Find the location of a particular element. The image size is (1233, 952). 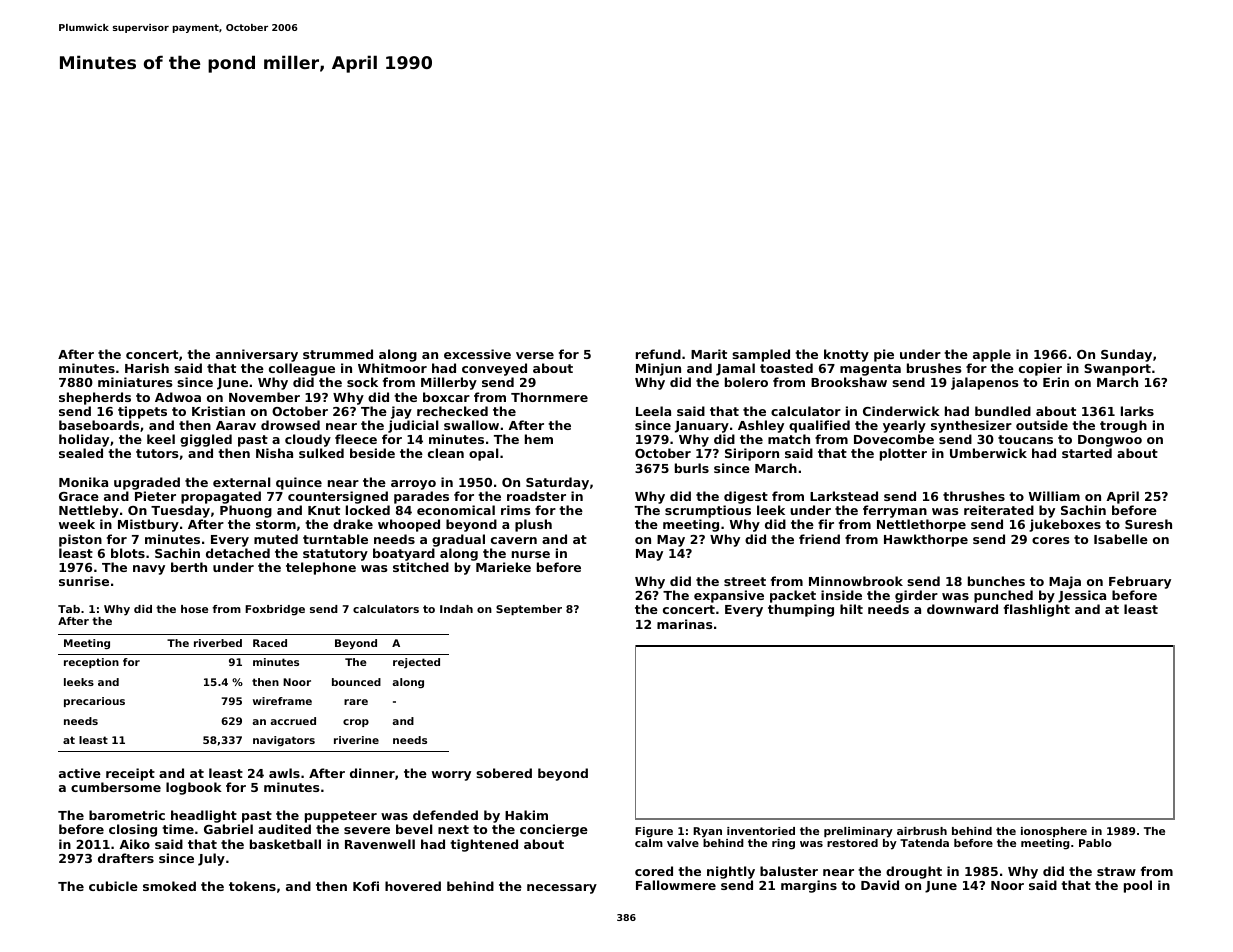

cloudy is located at coordinates (308, 440).
